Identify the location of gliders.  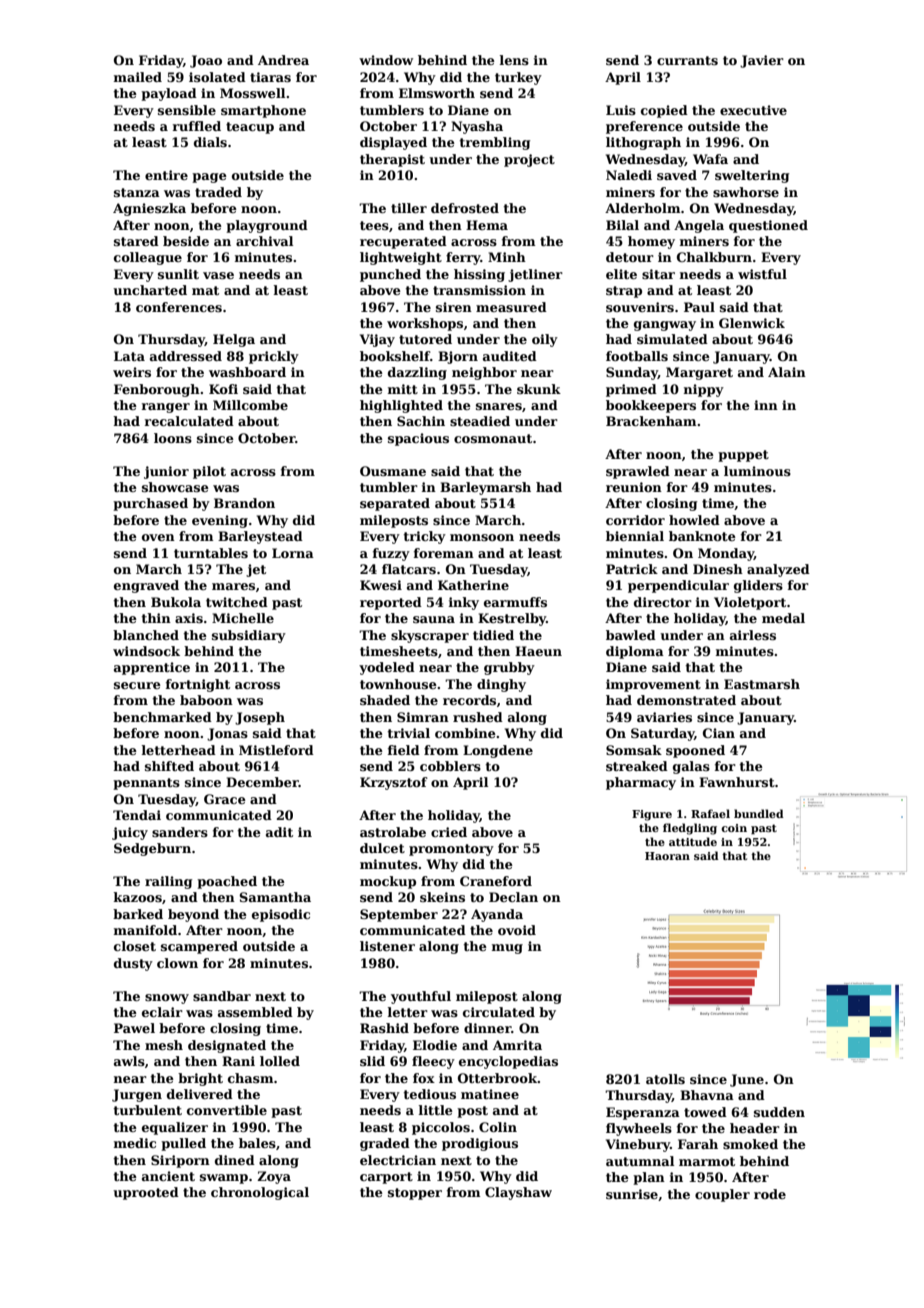
(758, 586).
